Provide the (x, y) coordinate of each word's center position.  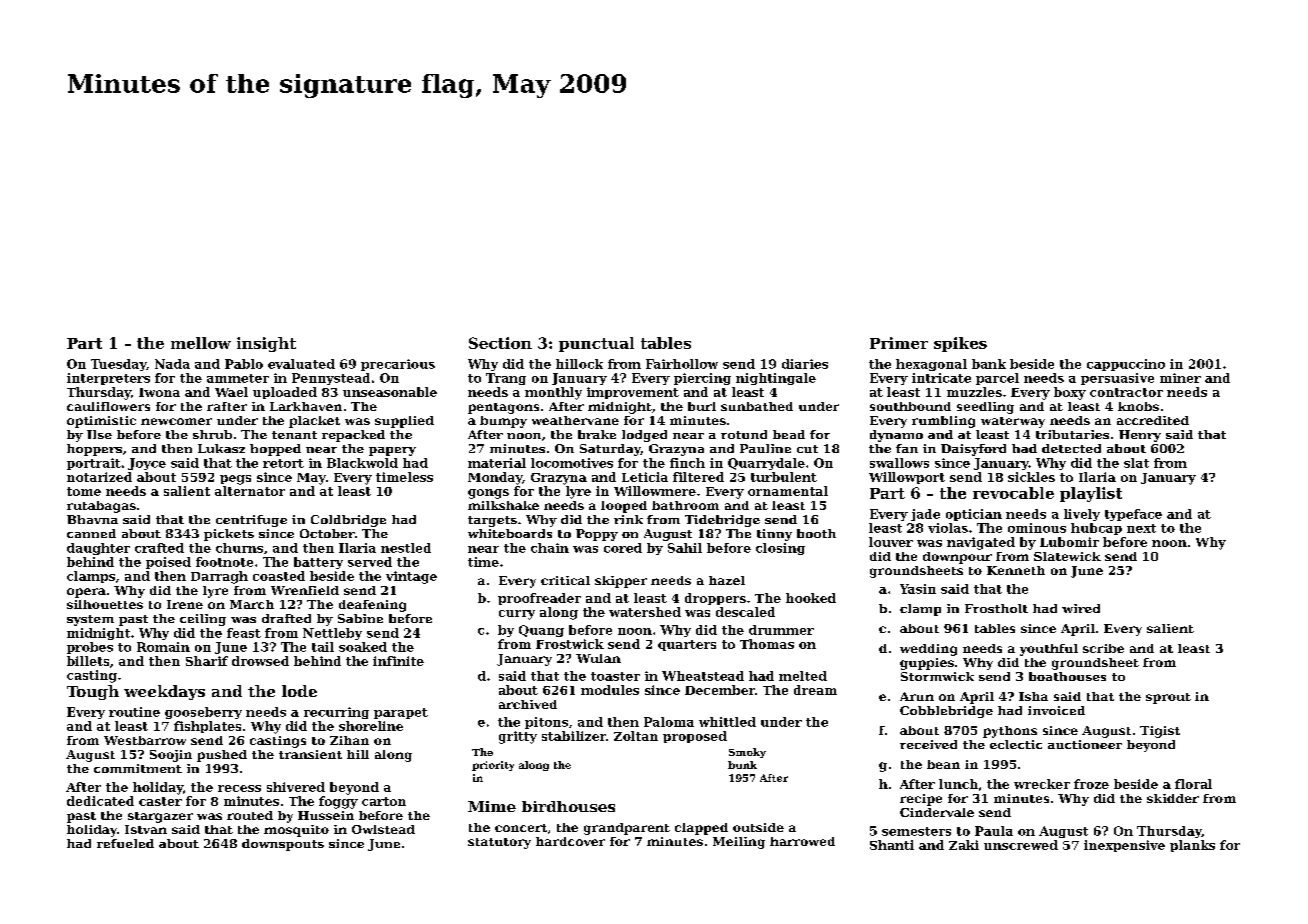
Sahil (685, 548)
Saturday (610, 450)
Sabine (360, 618)
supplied (404, 422)
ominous (1037, 528)
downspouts (283, 845)
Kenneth (1016, 570)
